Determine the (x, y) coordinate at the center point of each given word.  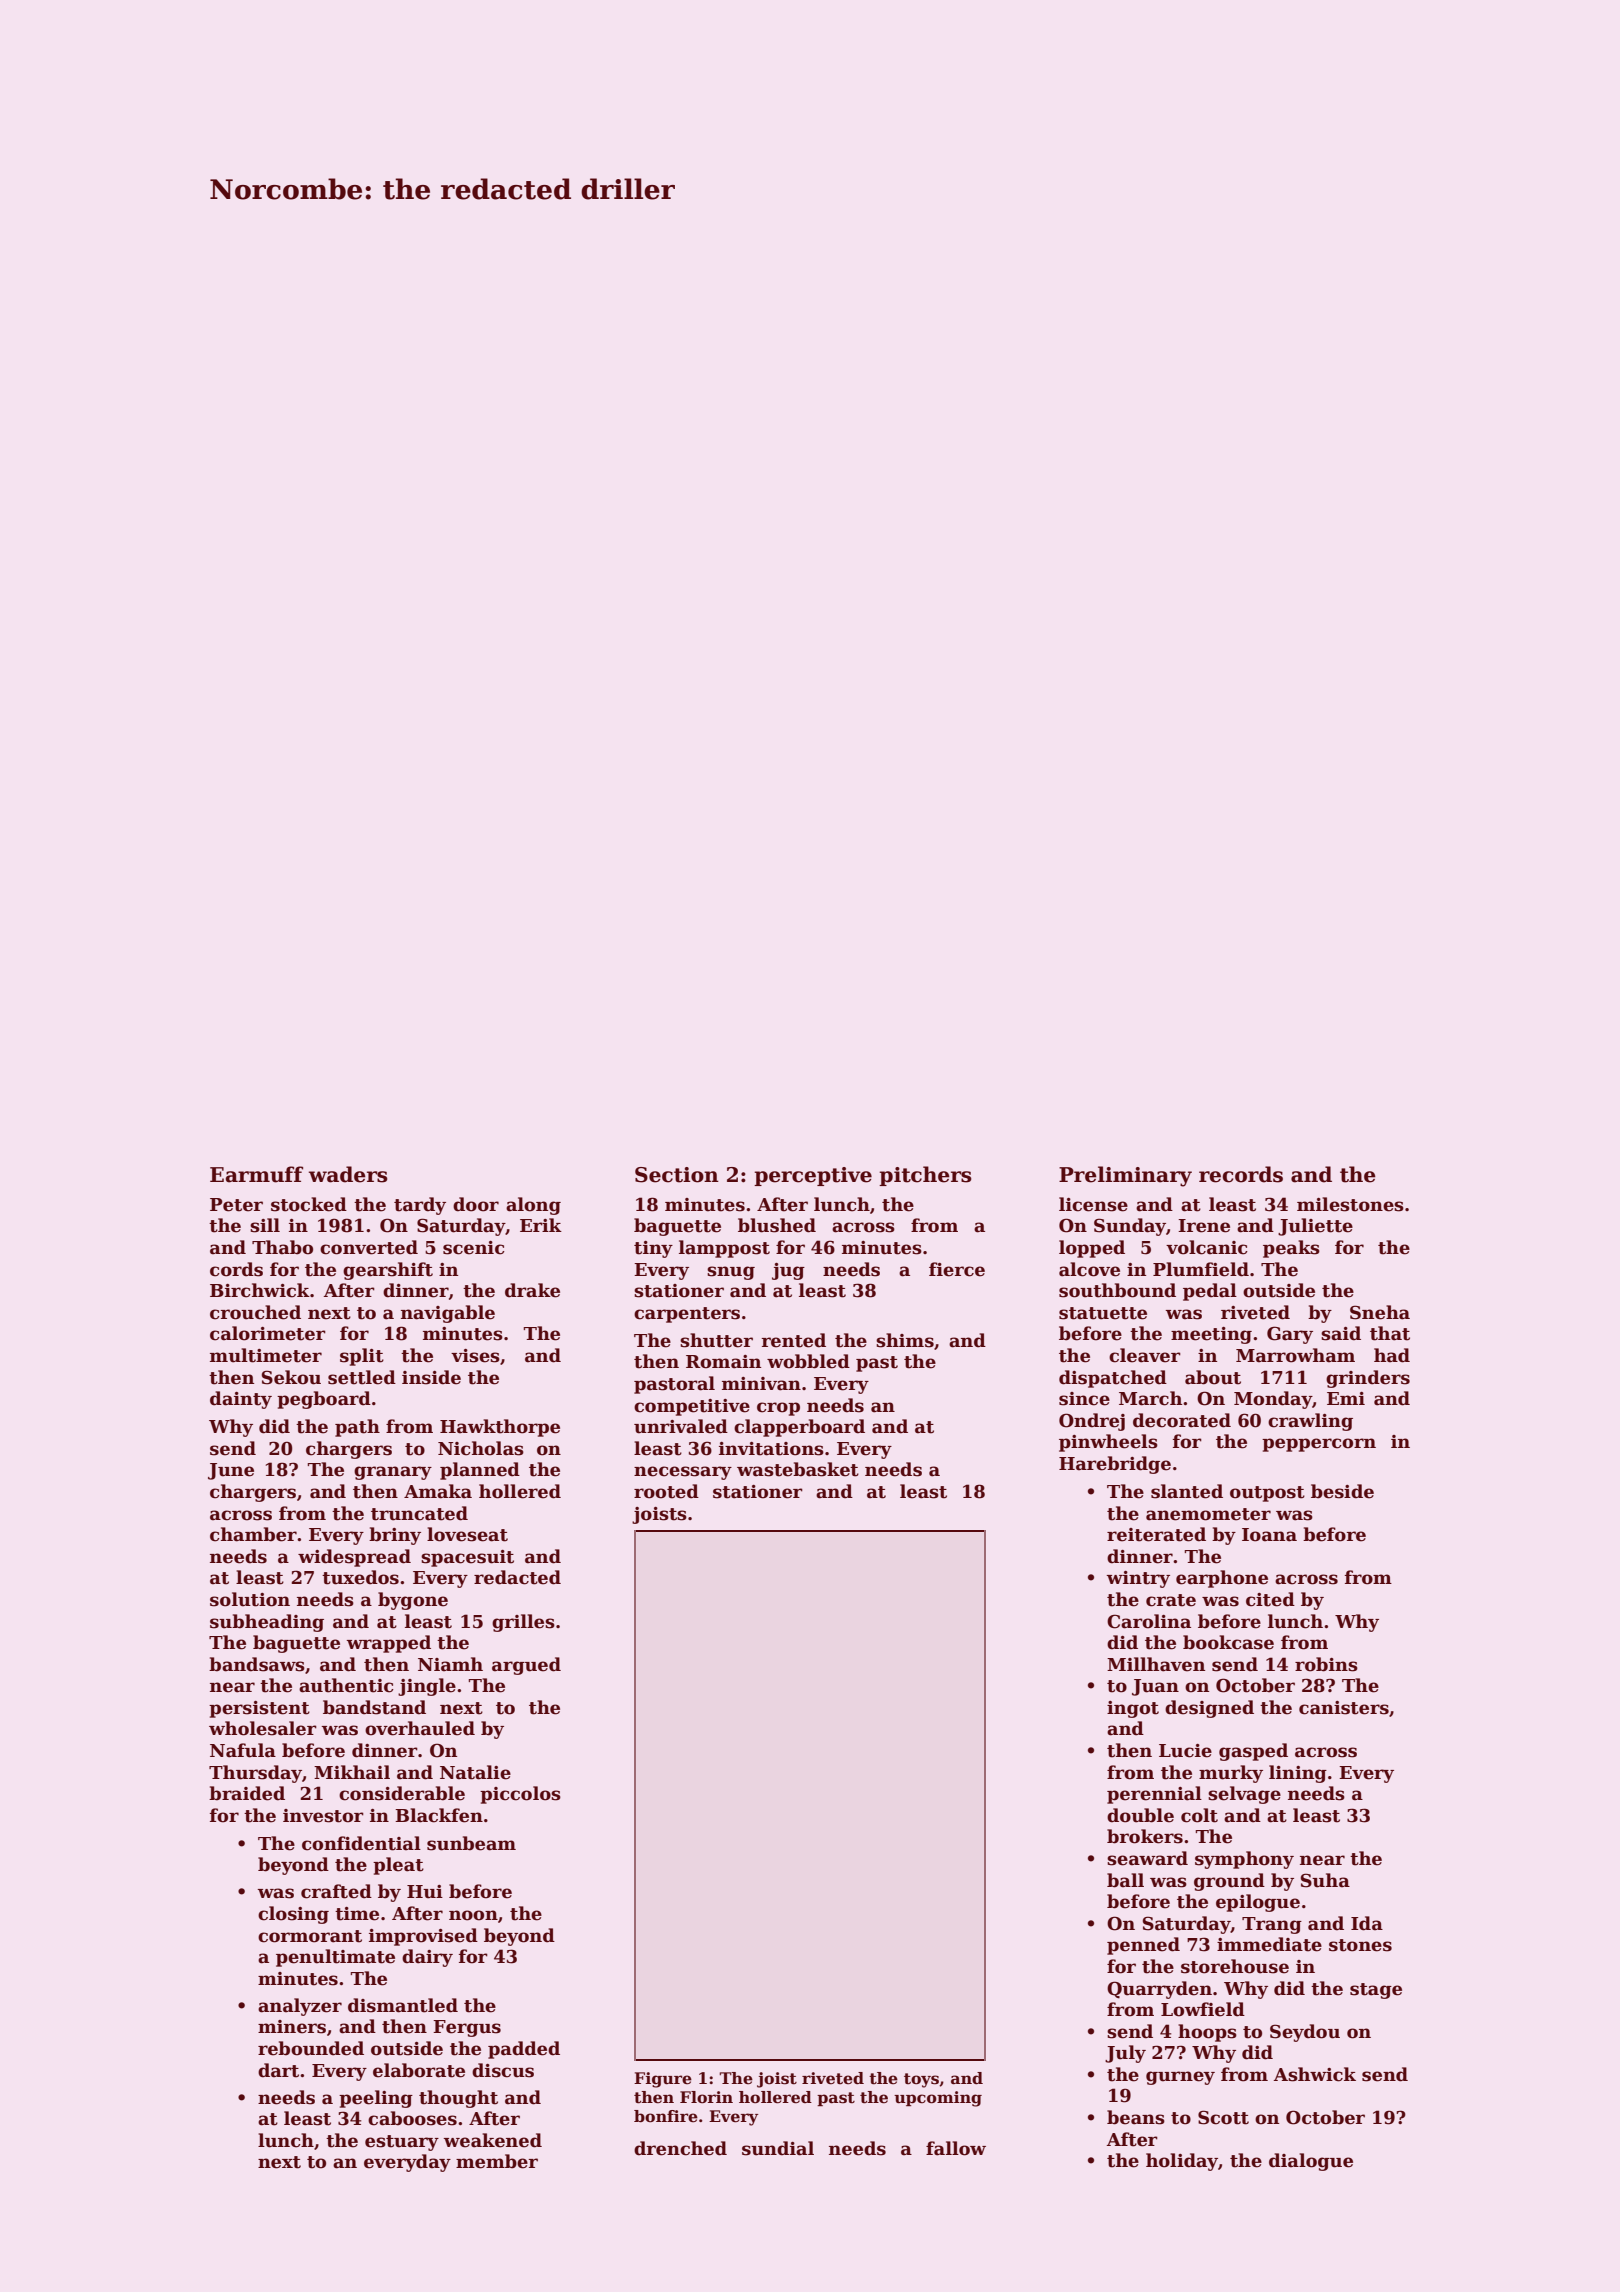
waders (348, 1174)
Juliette (1315, 1227)
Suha (1325, 1880)
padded (524, 2050)
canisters (1344, 1708)
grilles (523, 1623)
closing (293, 1915)
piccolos (520, 1795)
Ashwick (1315, 2074)
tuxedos (360, 1577)
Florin (706, 2097)
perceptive (813, 1176)
